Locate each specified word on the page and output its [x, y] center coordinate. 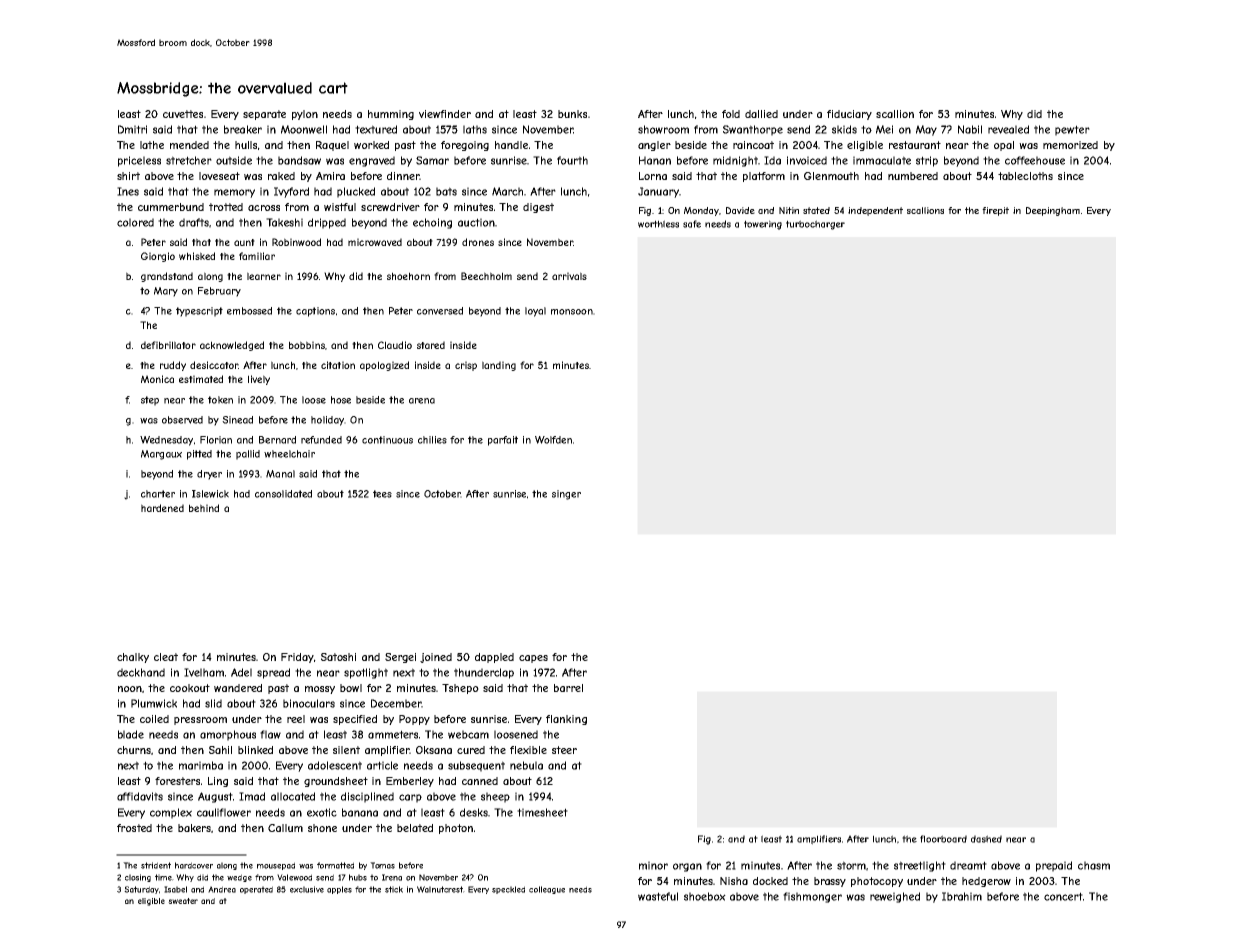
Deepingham [1053, 211]
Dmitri [132, 129]
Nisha [734, 881]
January [658, 192]
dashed [986, 839]
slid [213, 703]
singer [566, 495]
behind [204, 508]
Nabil [970, 129]
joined [436, 658]
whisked [197, 256]
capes [533, 659]
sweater [183, 901]
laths [475, 129]
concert [1063, 896]
